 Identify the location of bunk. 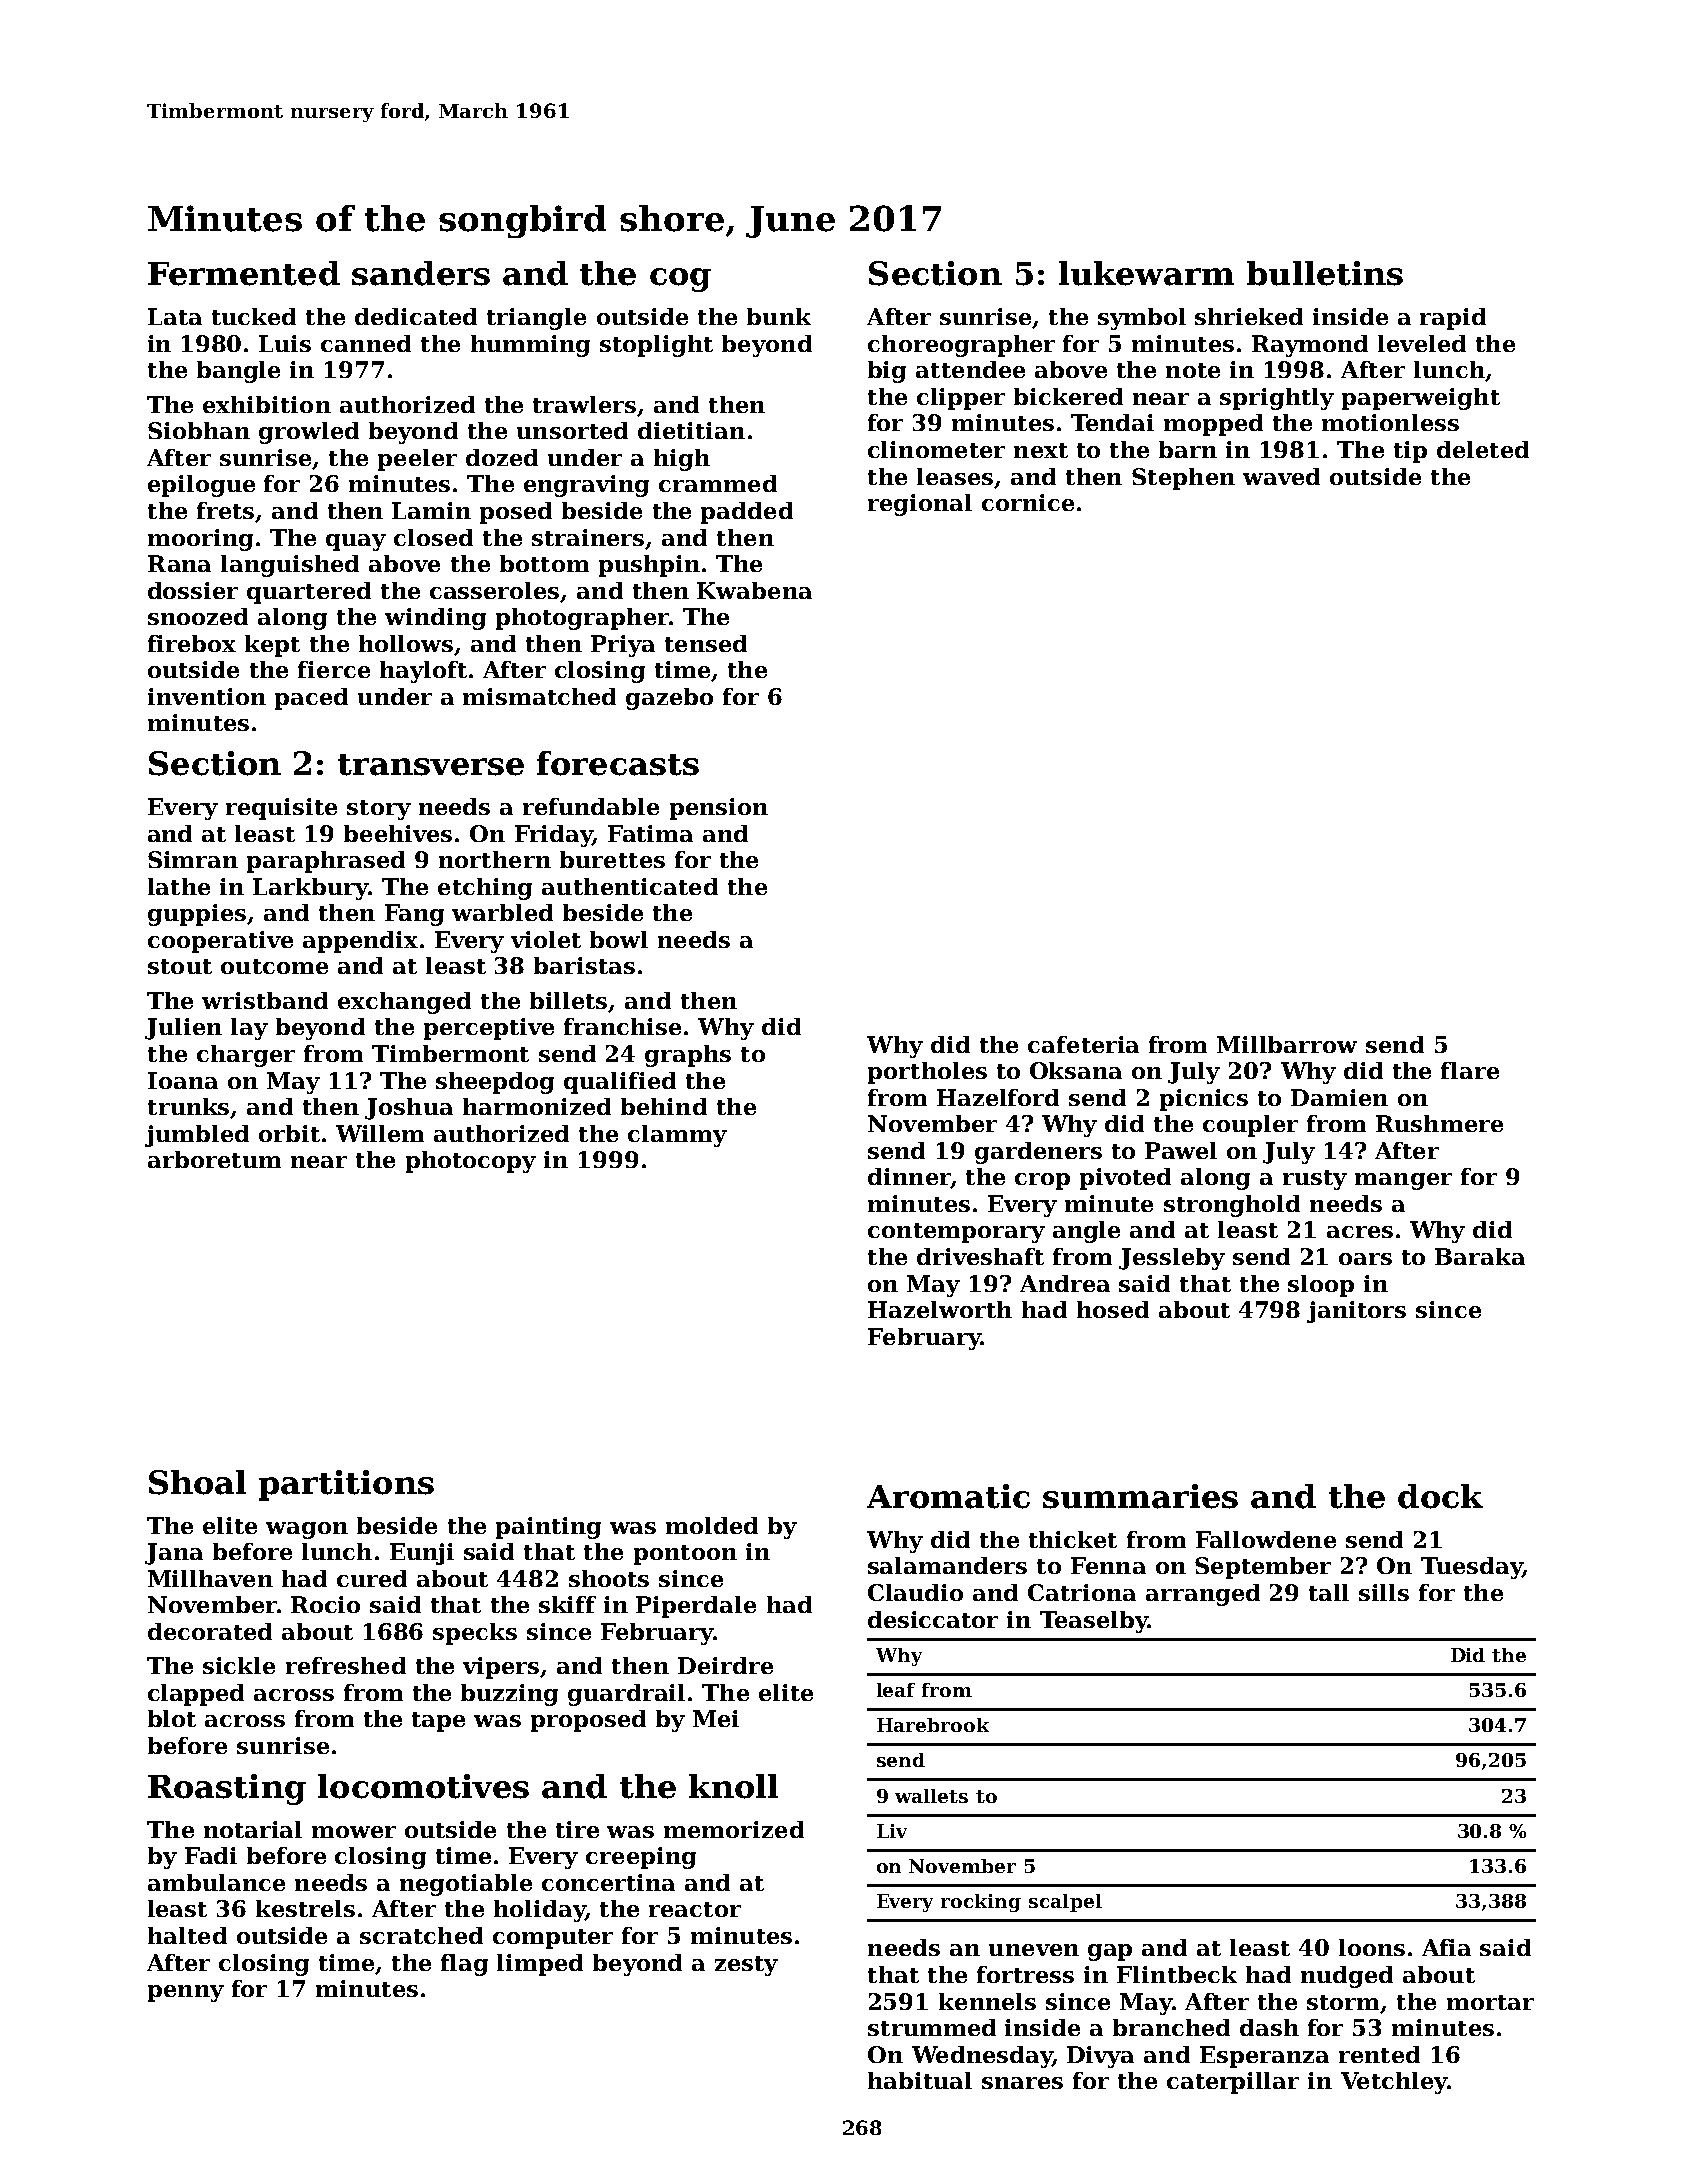
(779, 316).
